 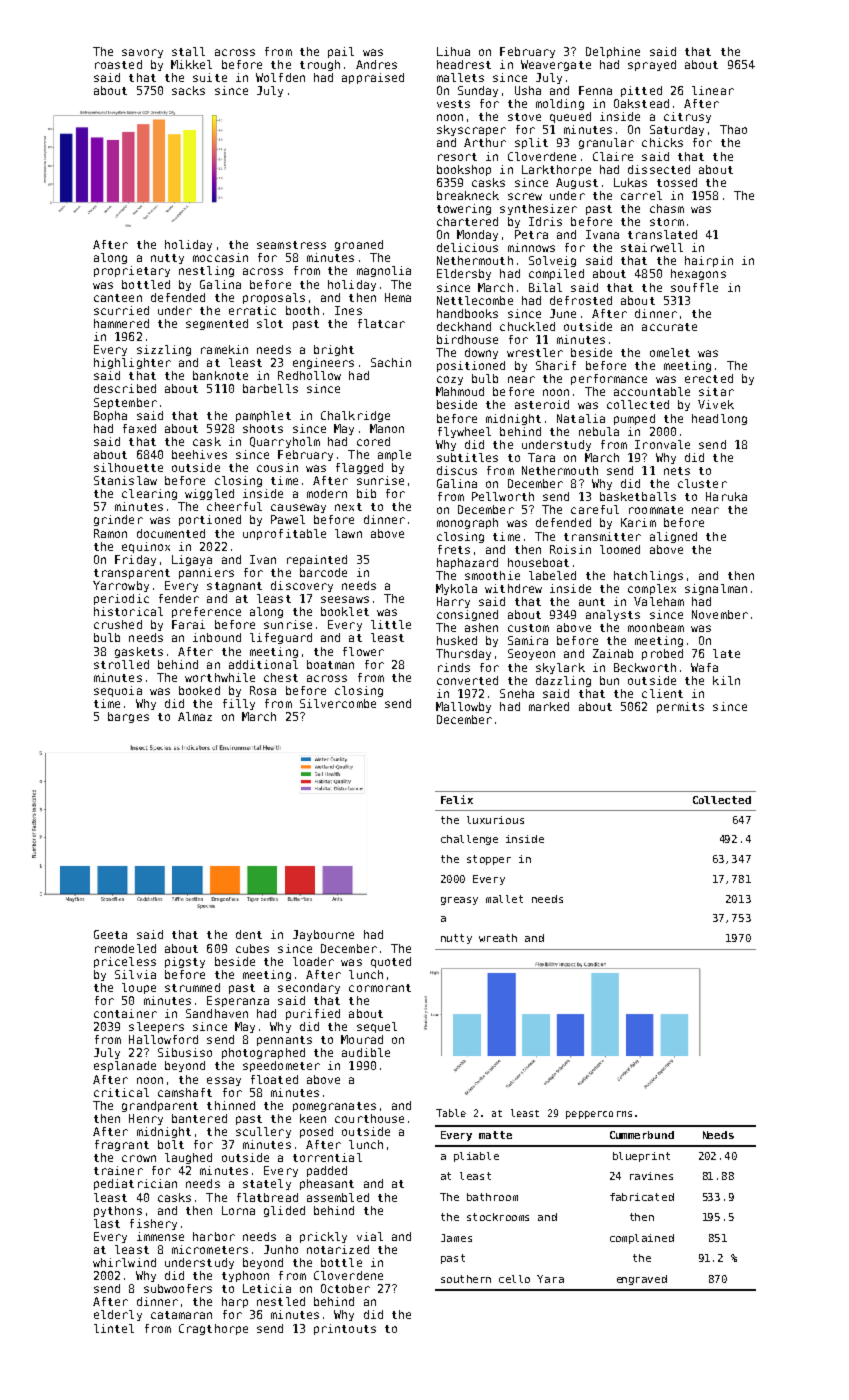 What do you see at coordinates (545, 221) in the screenshot?
I see `Idris` at bounding box center [545, 221].
